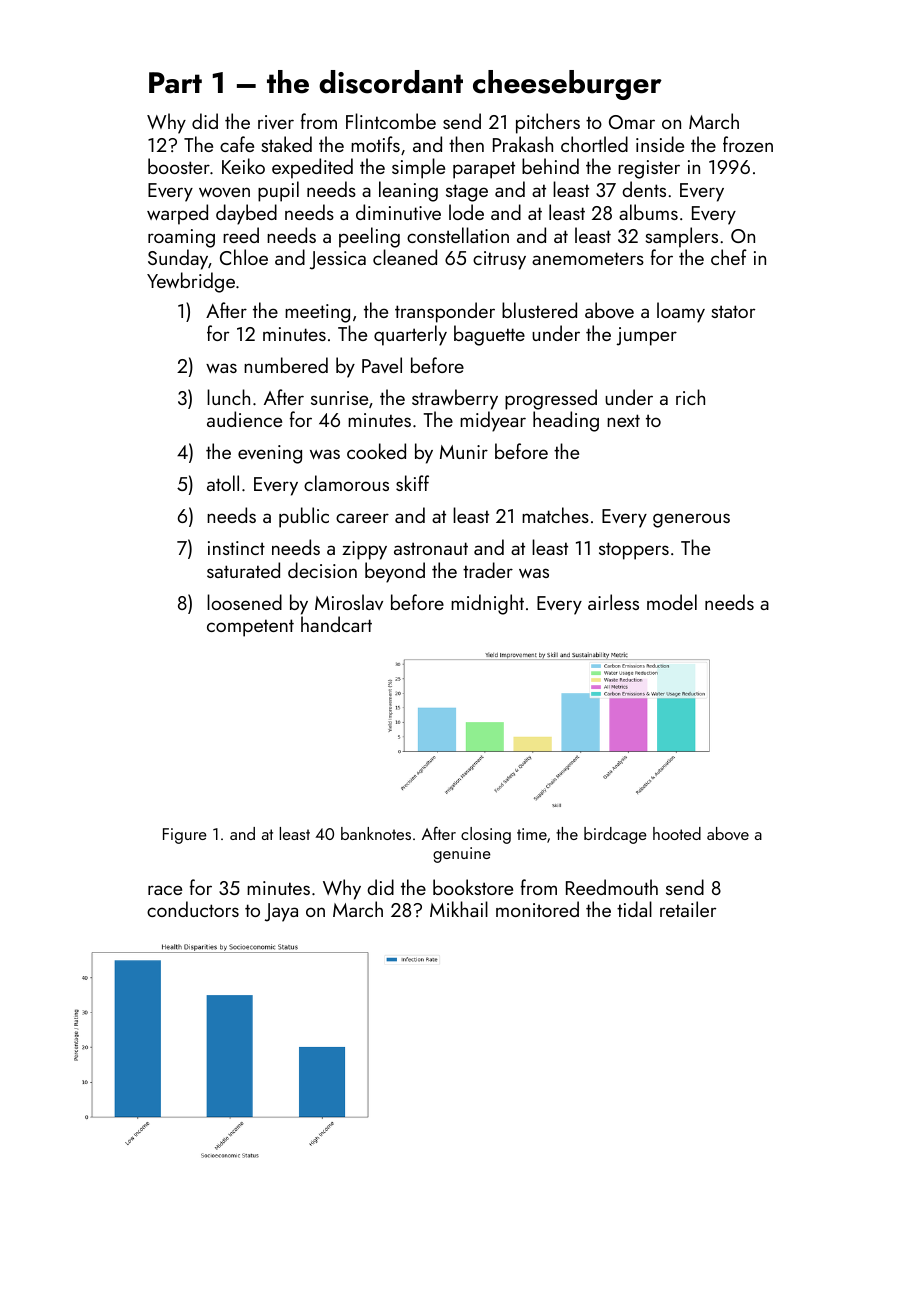 The image size is (924, 1311). What do you see at coordinates (588, 258) in the page?
I see `anemometers` at bounding box center [588, 258].
